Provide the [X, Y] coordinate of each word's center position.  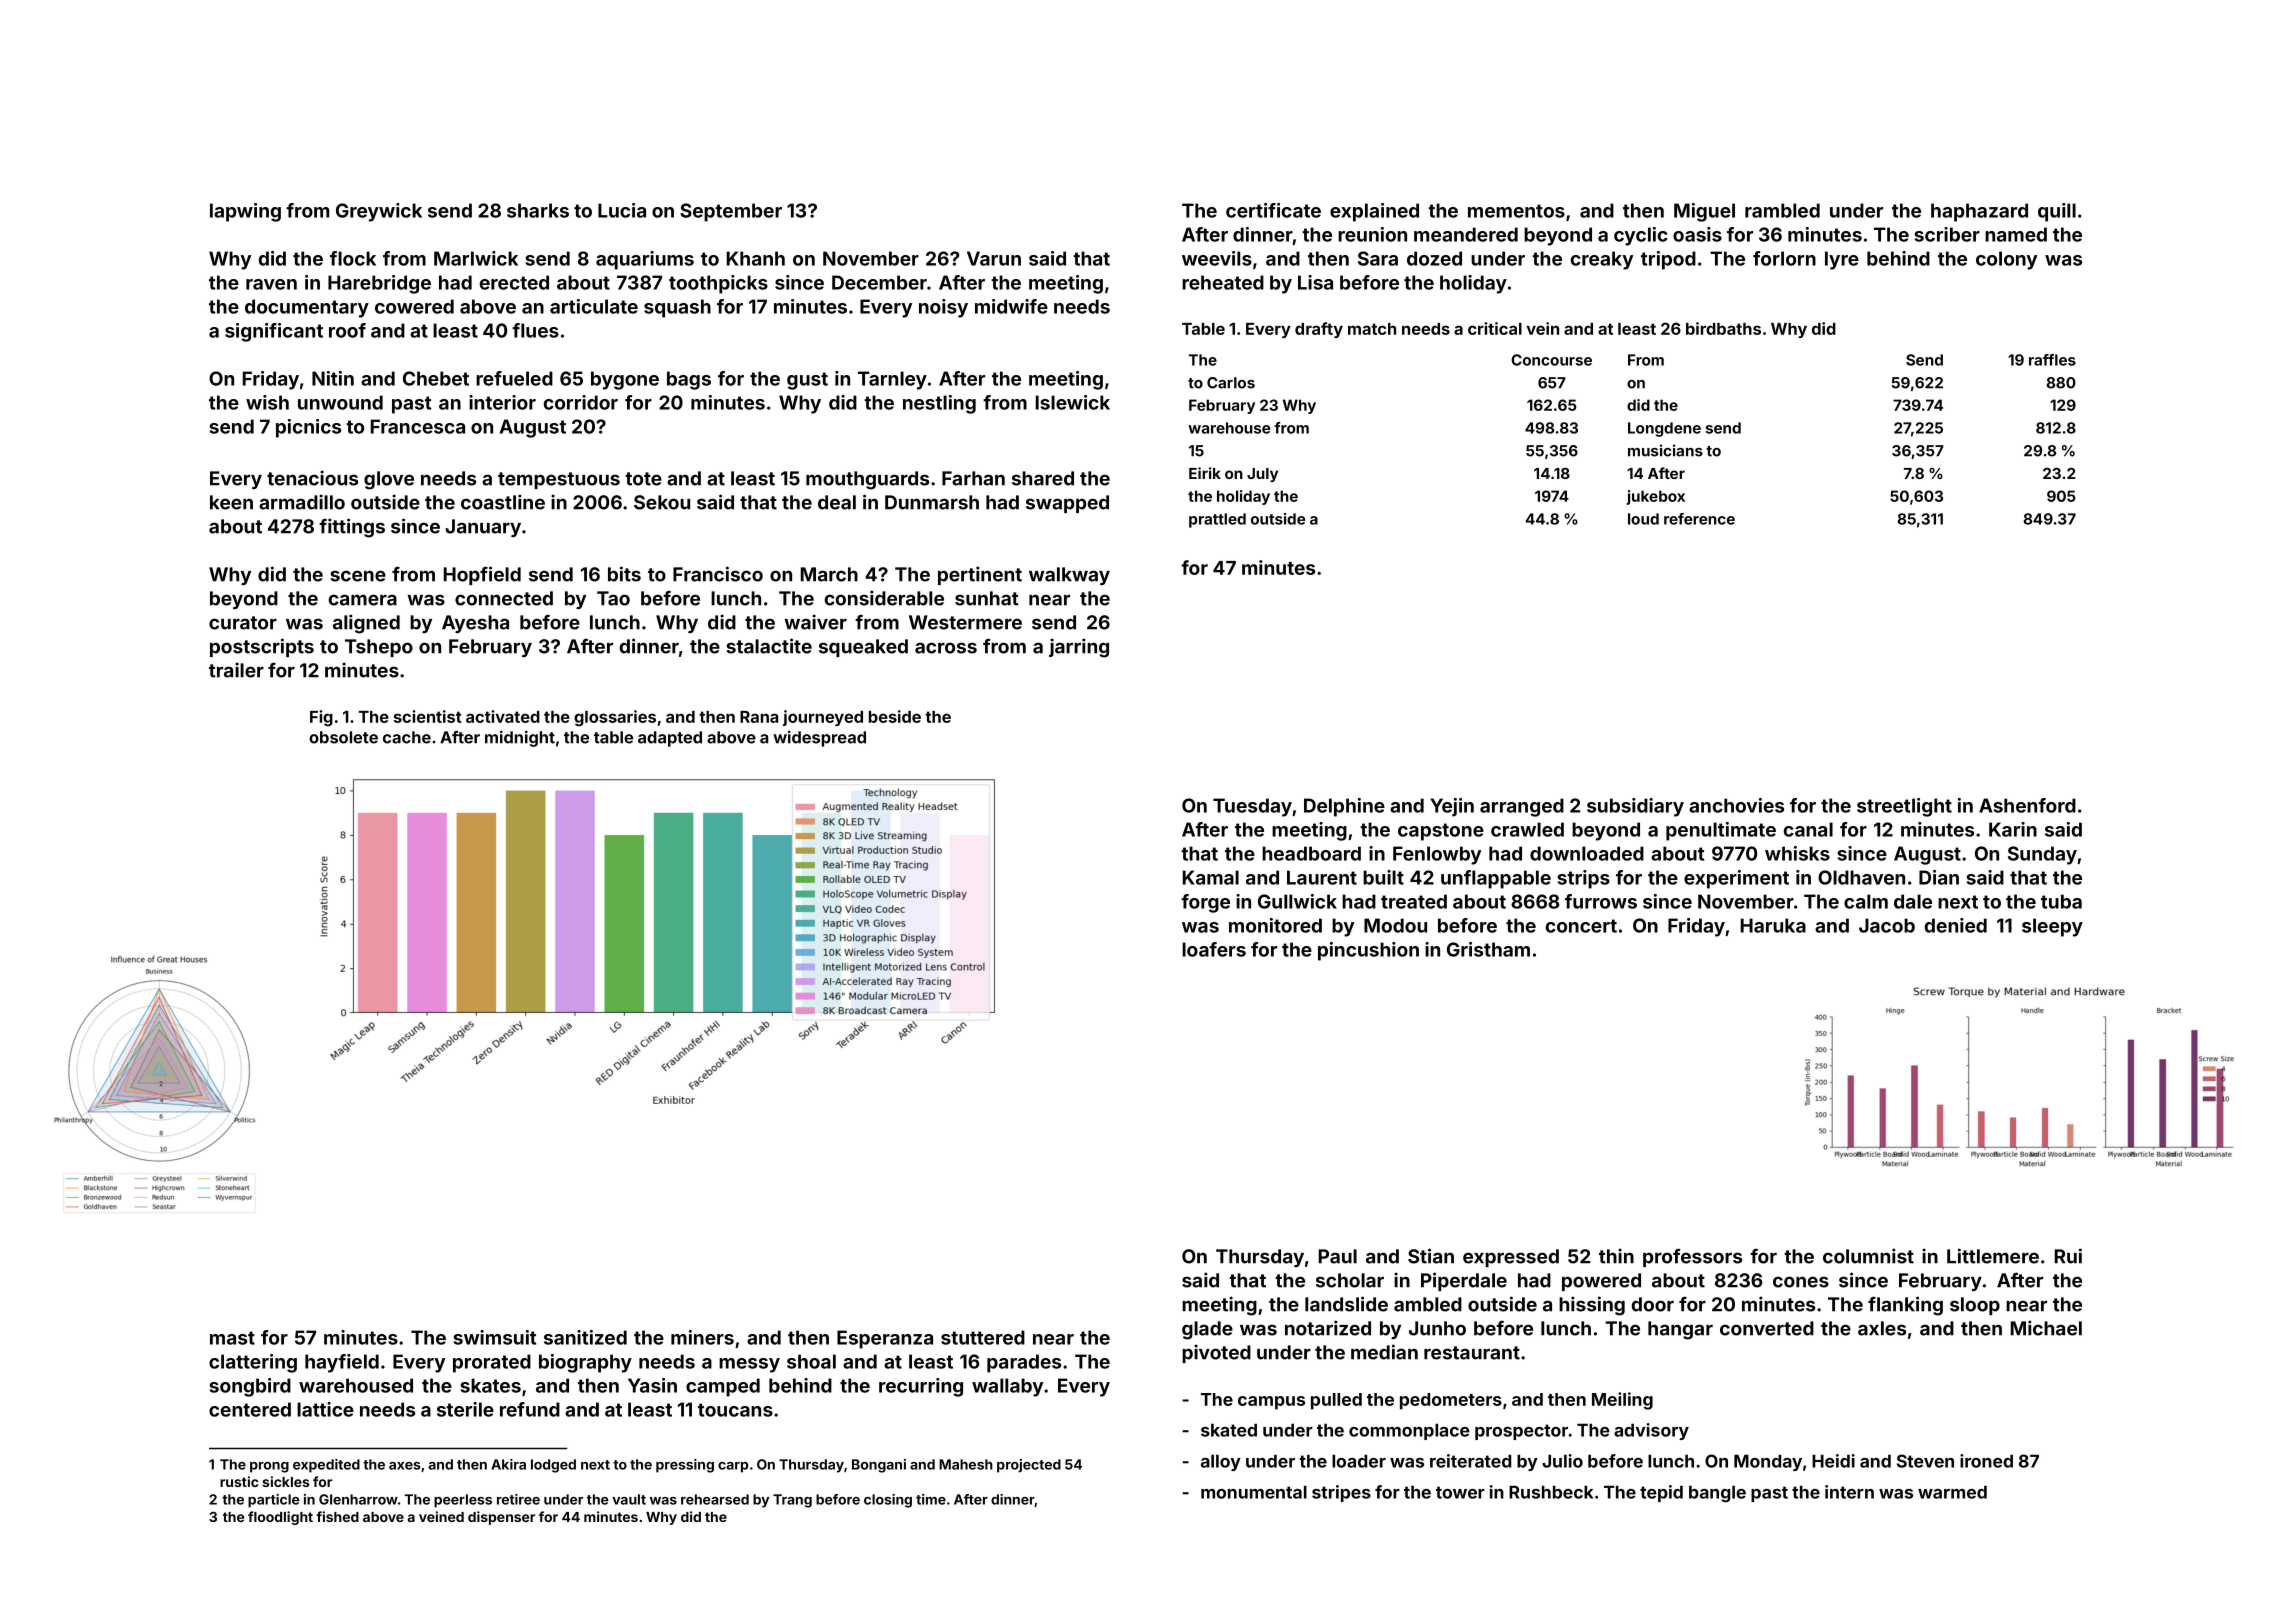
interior [502, 402]
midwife [1011, 306]
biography [585, 1363]
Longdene [1664, 429]
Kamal [1211, 877]
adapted [670, 739]
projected [1029, 1466]
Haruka [1773, 925]
